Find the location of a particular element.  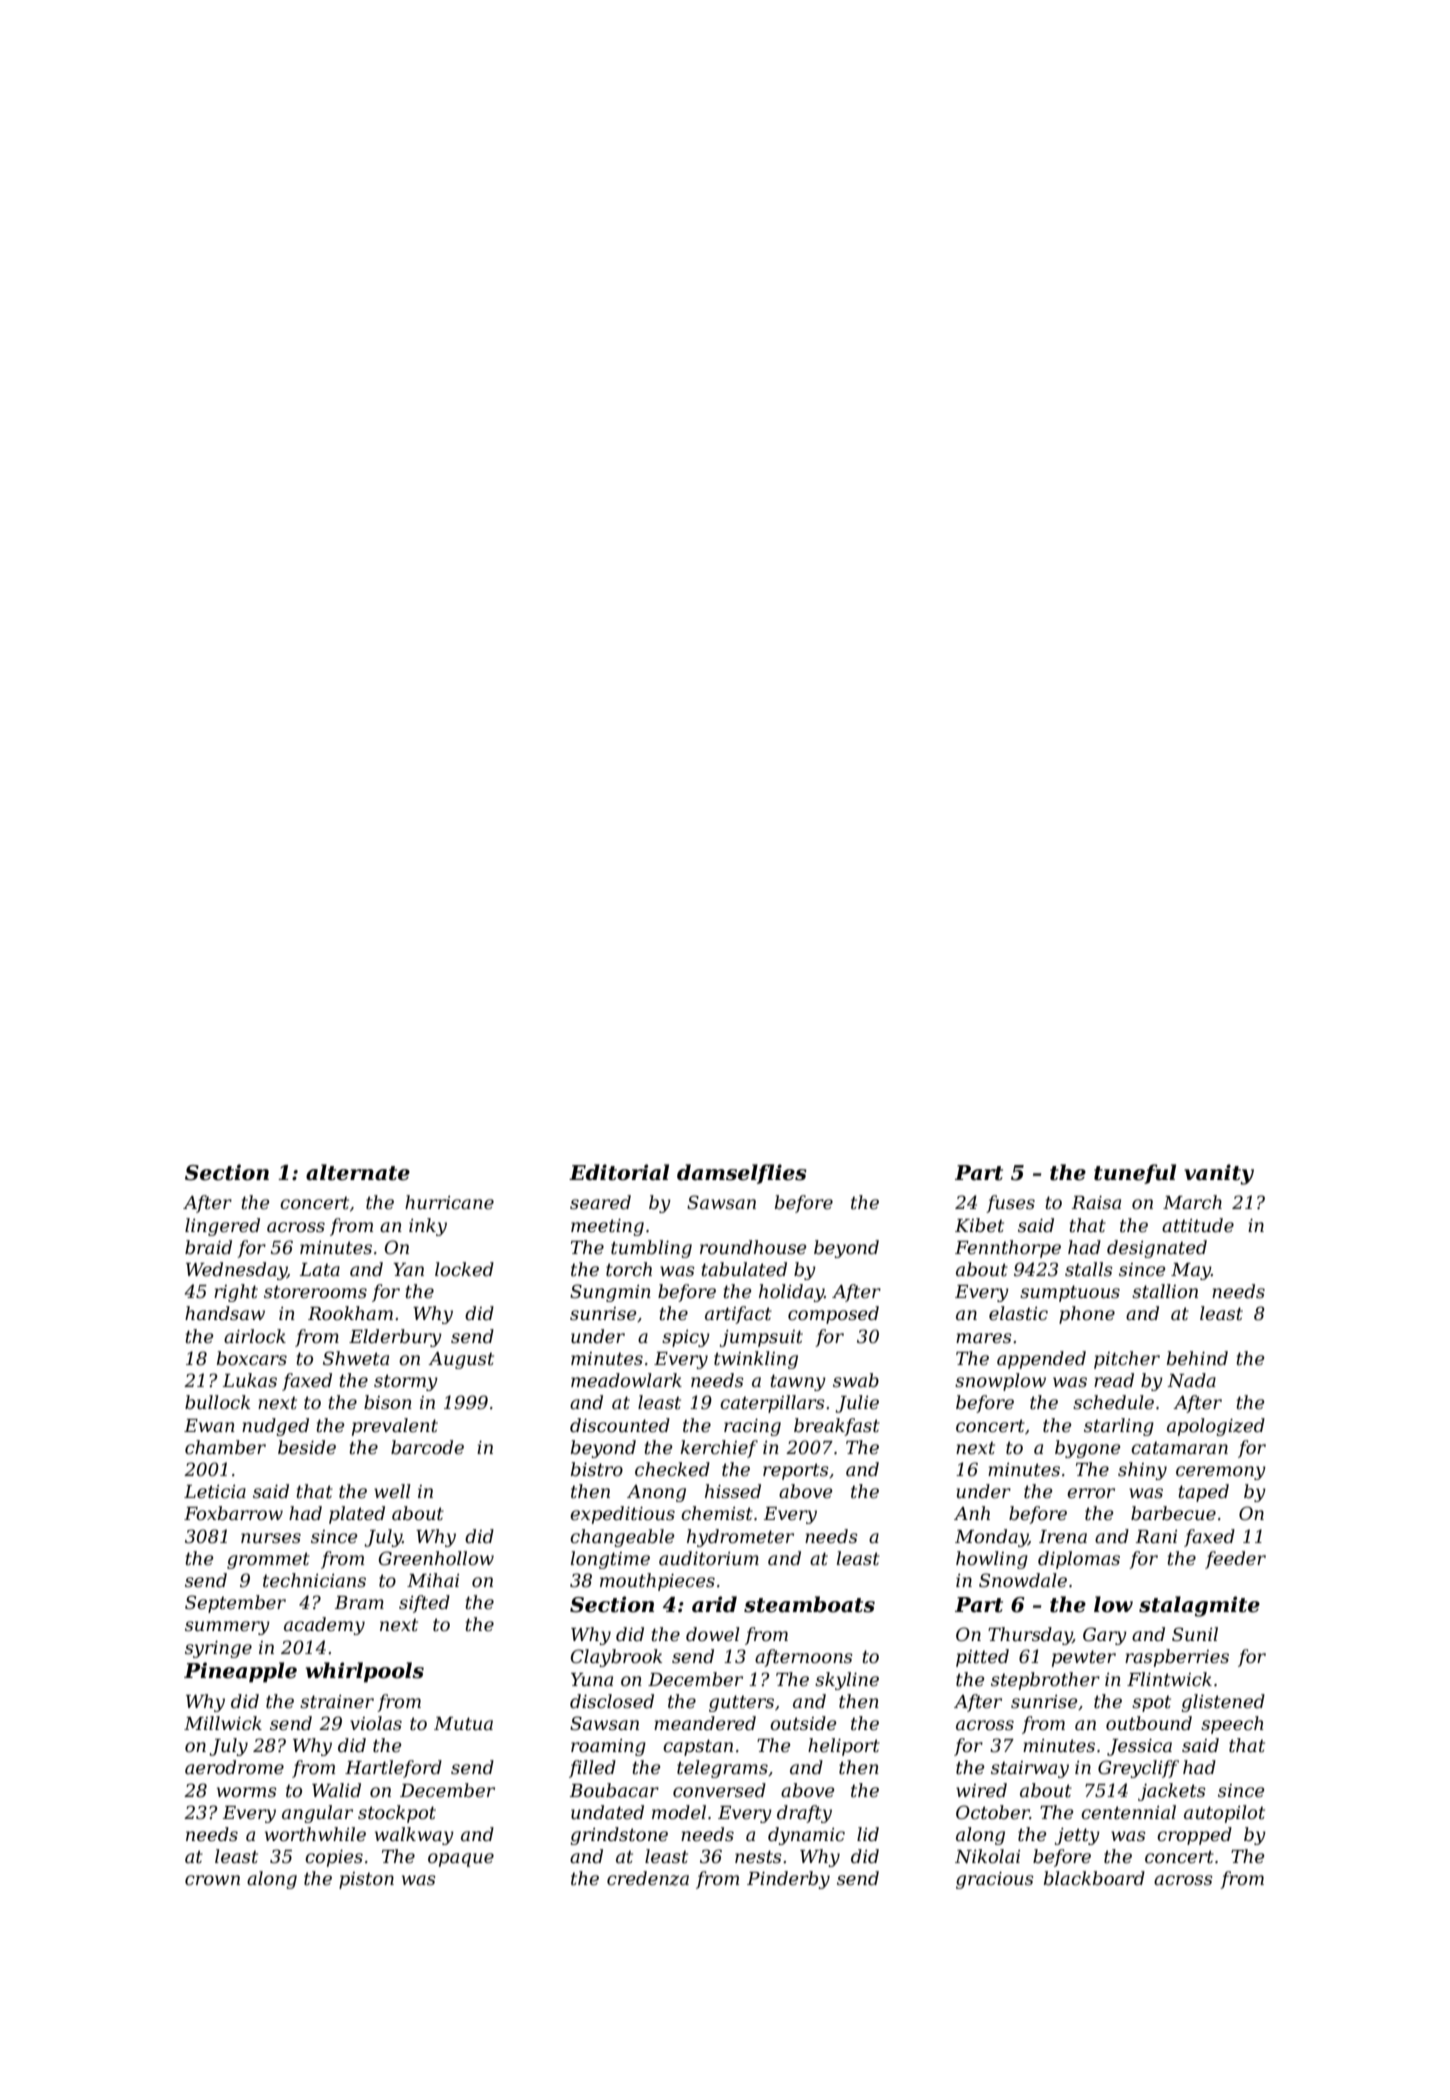

Claybrook is located at coordinates (616, 1658).
